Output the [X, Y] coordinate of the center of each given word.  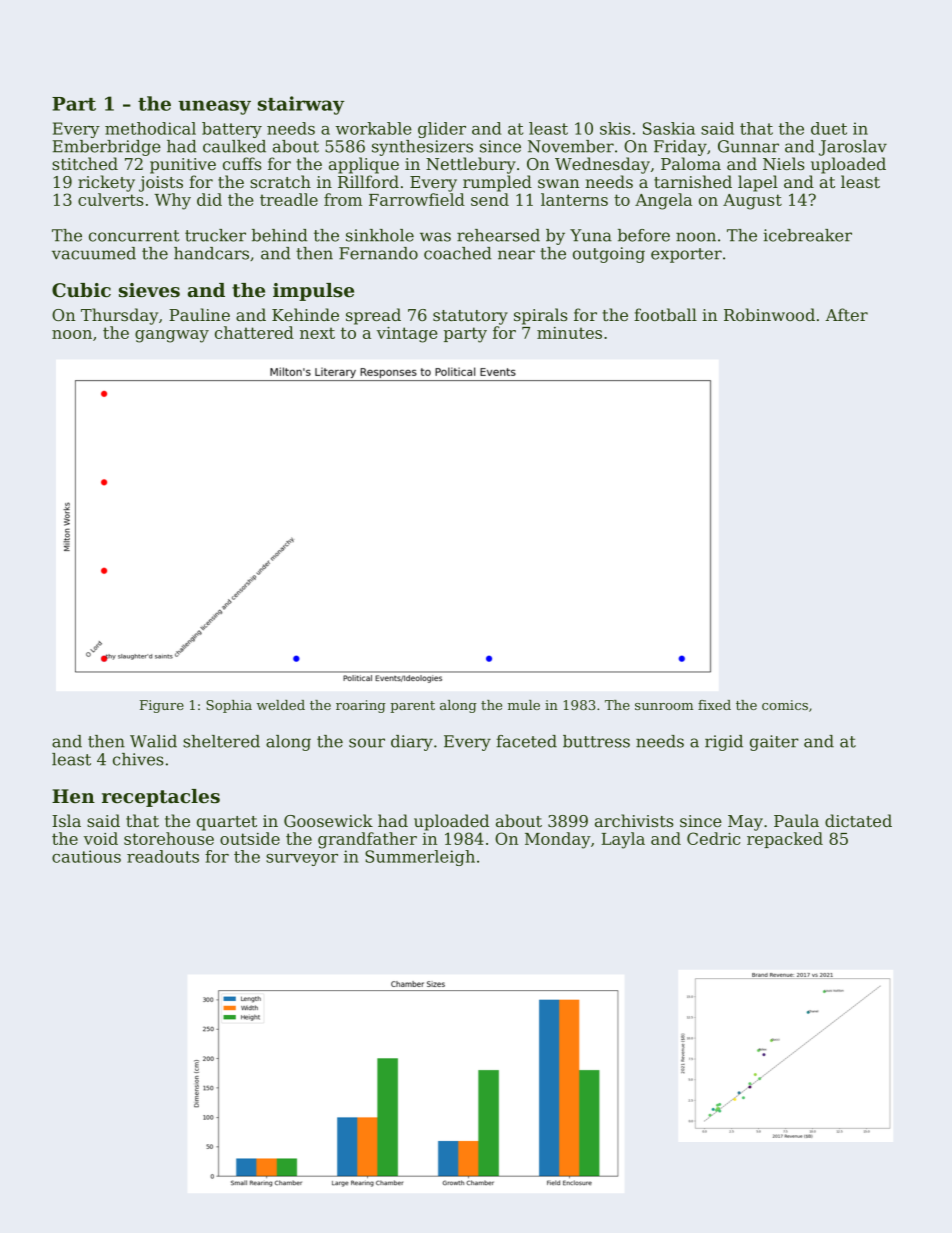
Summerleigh [420, 858]
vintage [407, 335]
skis [615, 128]
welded [281, 705]
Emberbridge [107, 148]
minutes [569, 333]
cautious [86, 856]
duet [829, 128]
